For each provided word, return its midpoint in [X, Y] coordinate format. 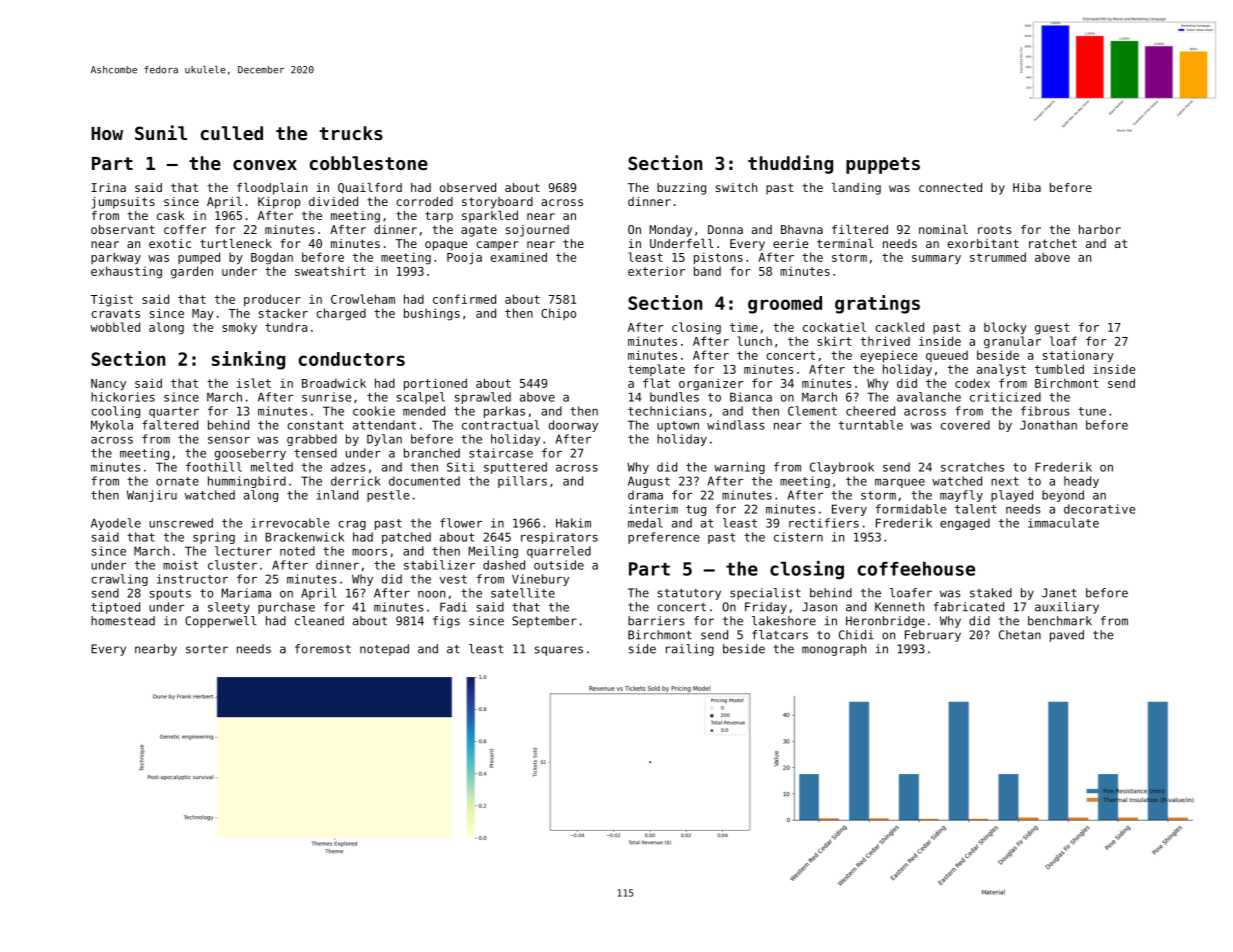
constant [315, 425]
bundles [674, 397]
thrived [885, 341]
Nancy [108, 384]
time [744, 327]
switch [736, 187]
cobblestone [369, 163]
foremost [323, 649]
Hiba [1027, 187]
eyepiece [889, 356]
